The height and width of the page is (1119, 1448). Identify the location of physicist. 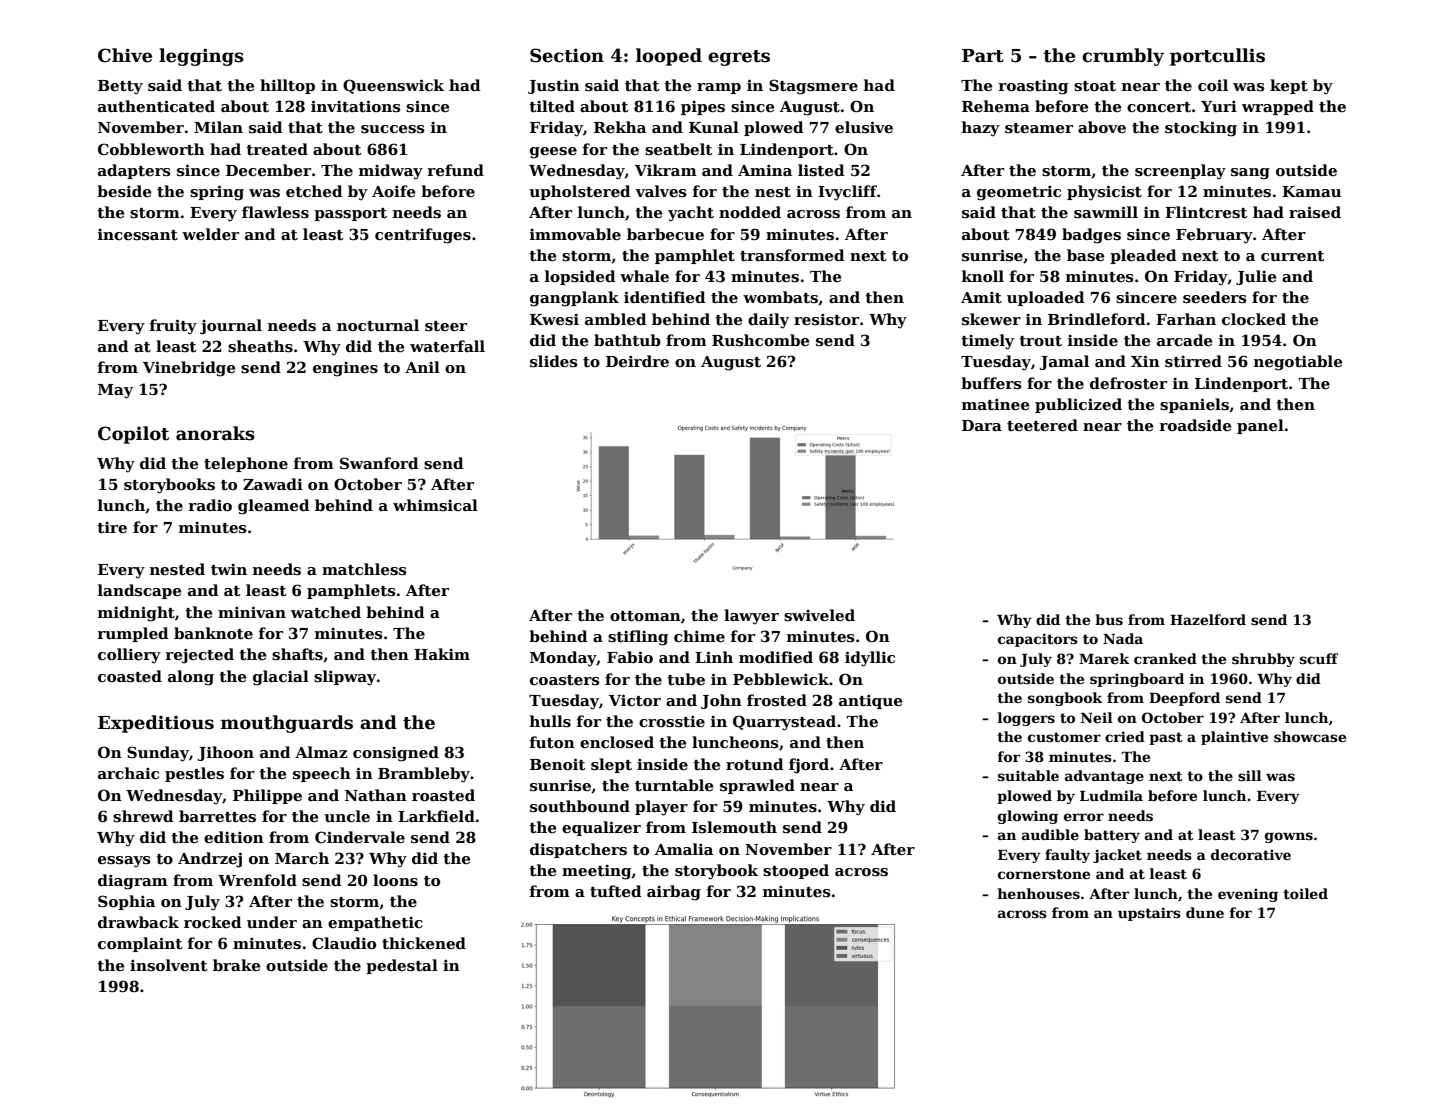
(1104, 193).
